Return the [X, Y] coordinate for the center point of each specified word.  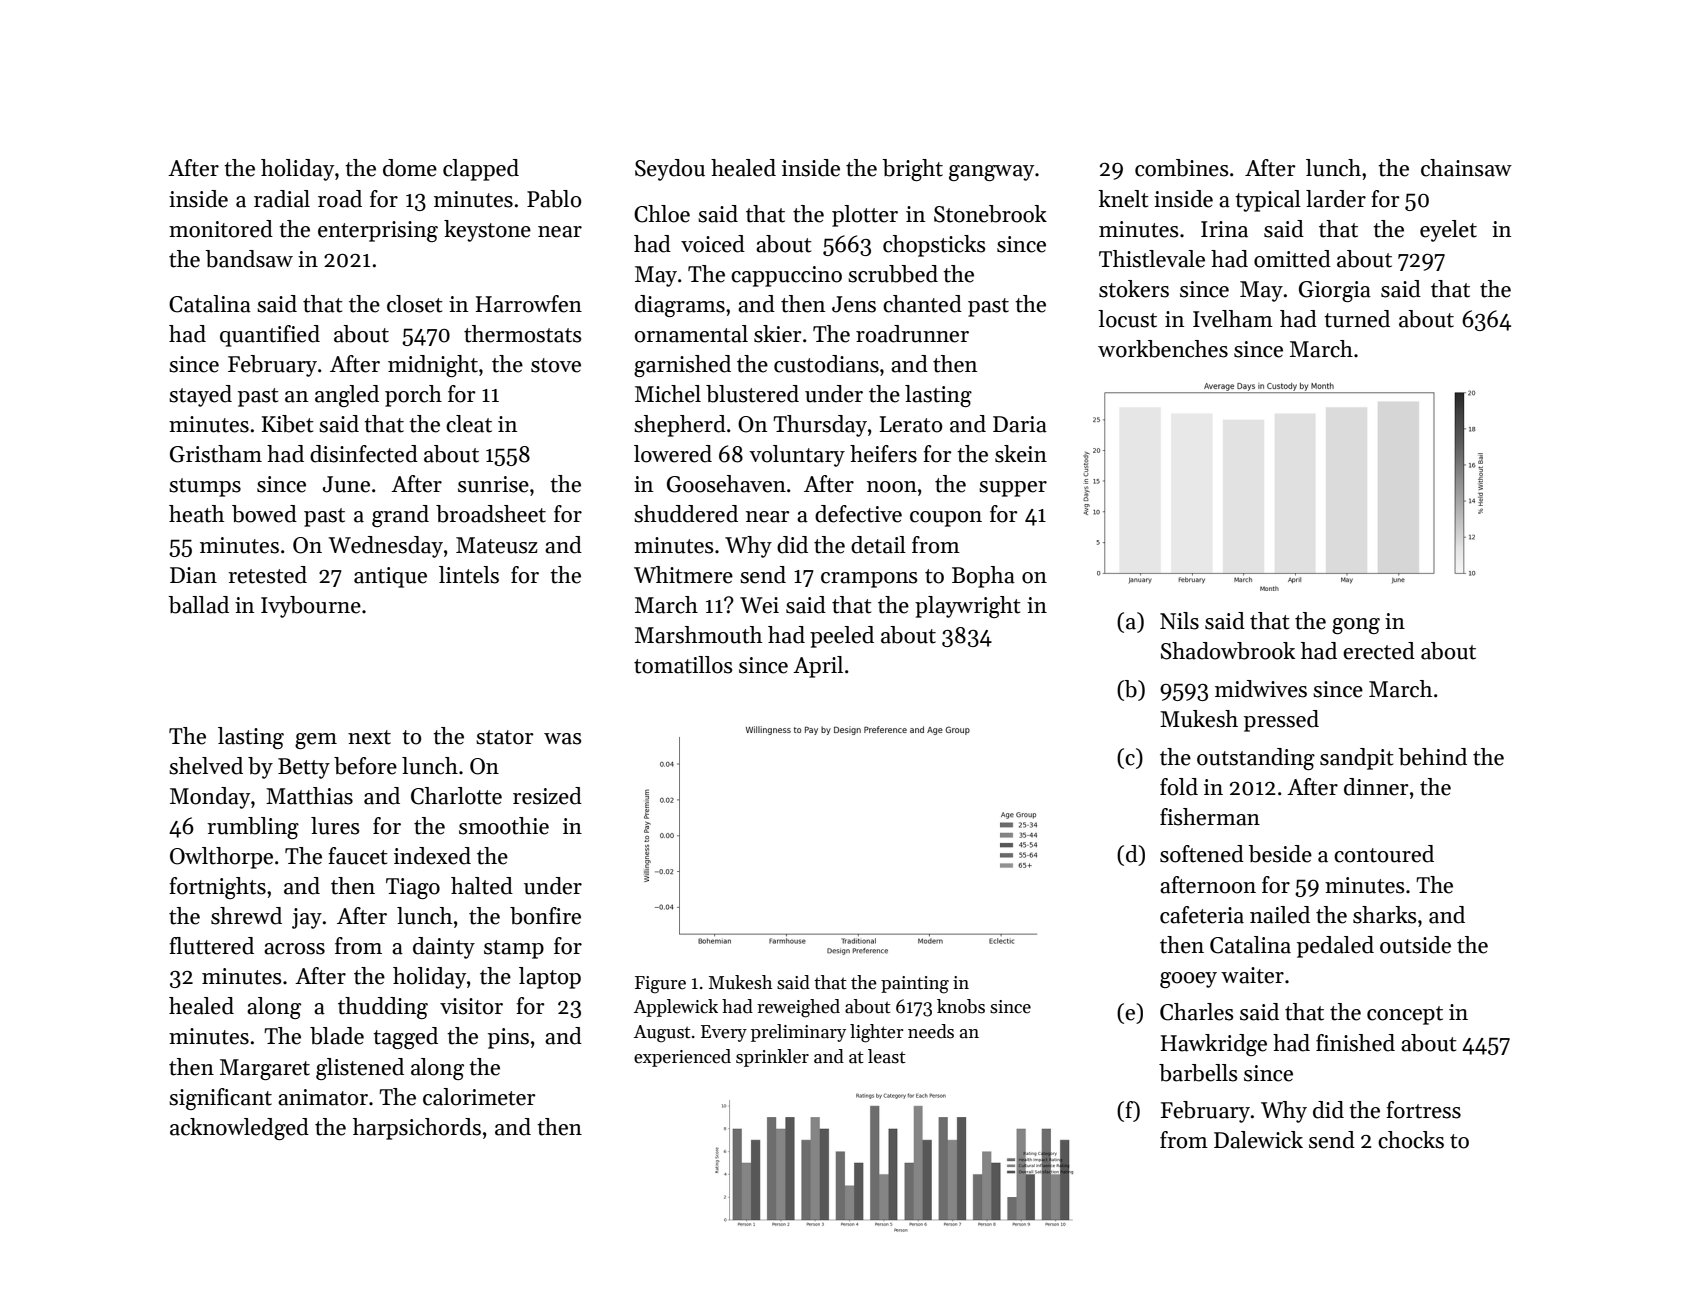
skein [1021, 454]
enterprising [378, 231]
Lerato [911, 424]
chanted [922, 304]
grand [400, 516]
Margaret [265, 1069]
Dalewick [1258, 1140]
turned [1357, 319]
